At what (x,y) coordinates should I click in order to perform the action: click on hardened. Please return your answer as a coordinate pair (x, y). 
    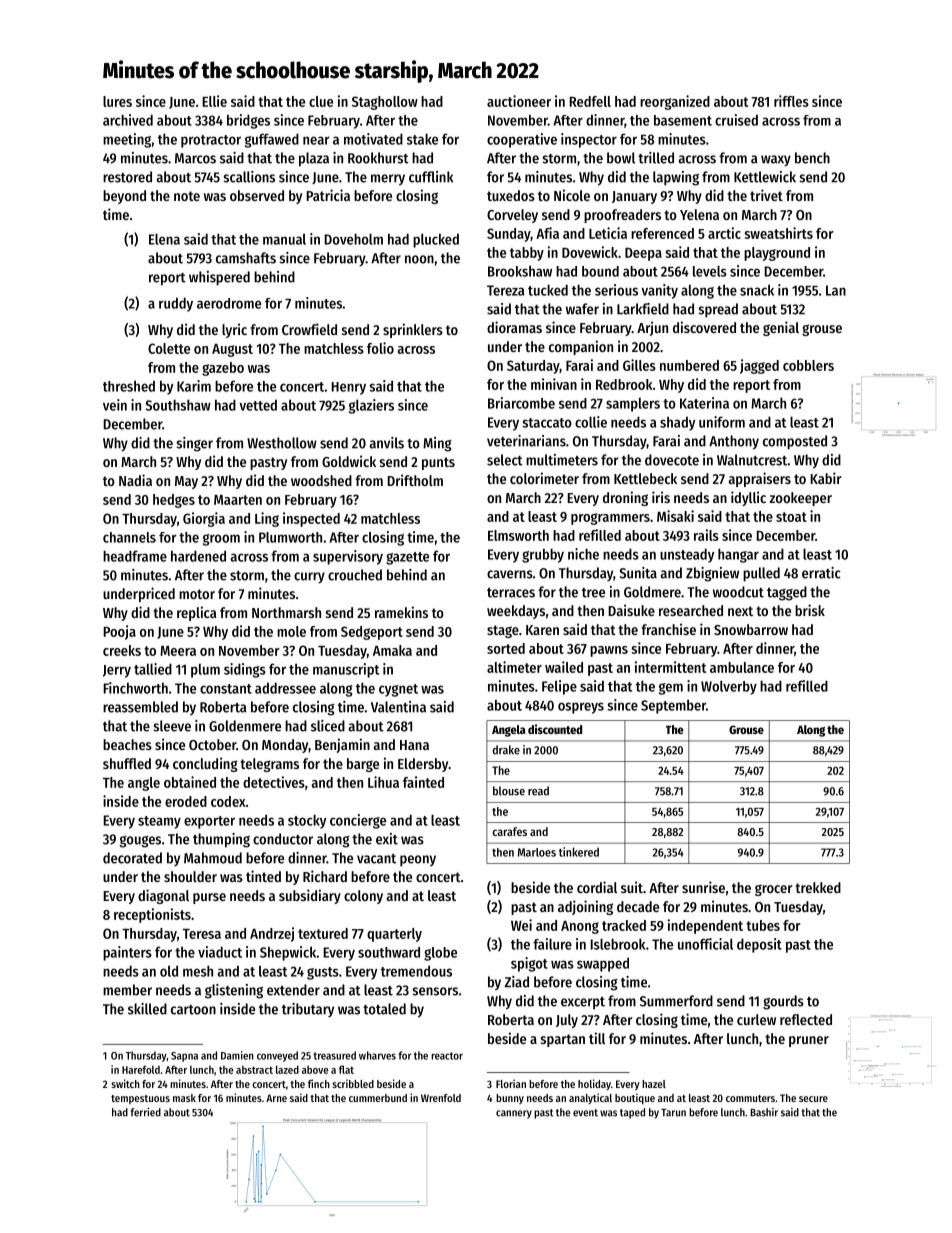
    Looking at the image, I should click on (198, 556).
